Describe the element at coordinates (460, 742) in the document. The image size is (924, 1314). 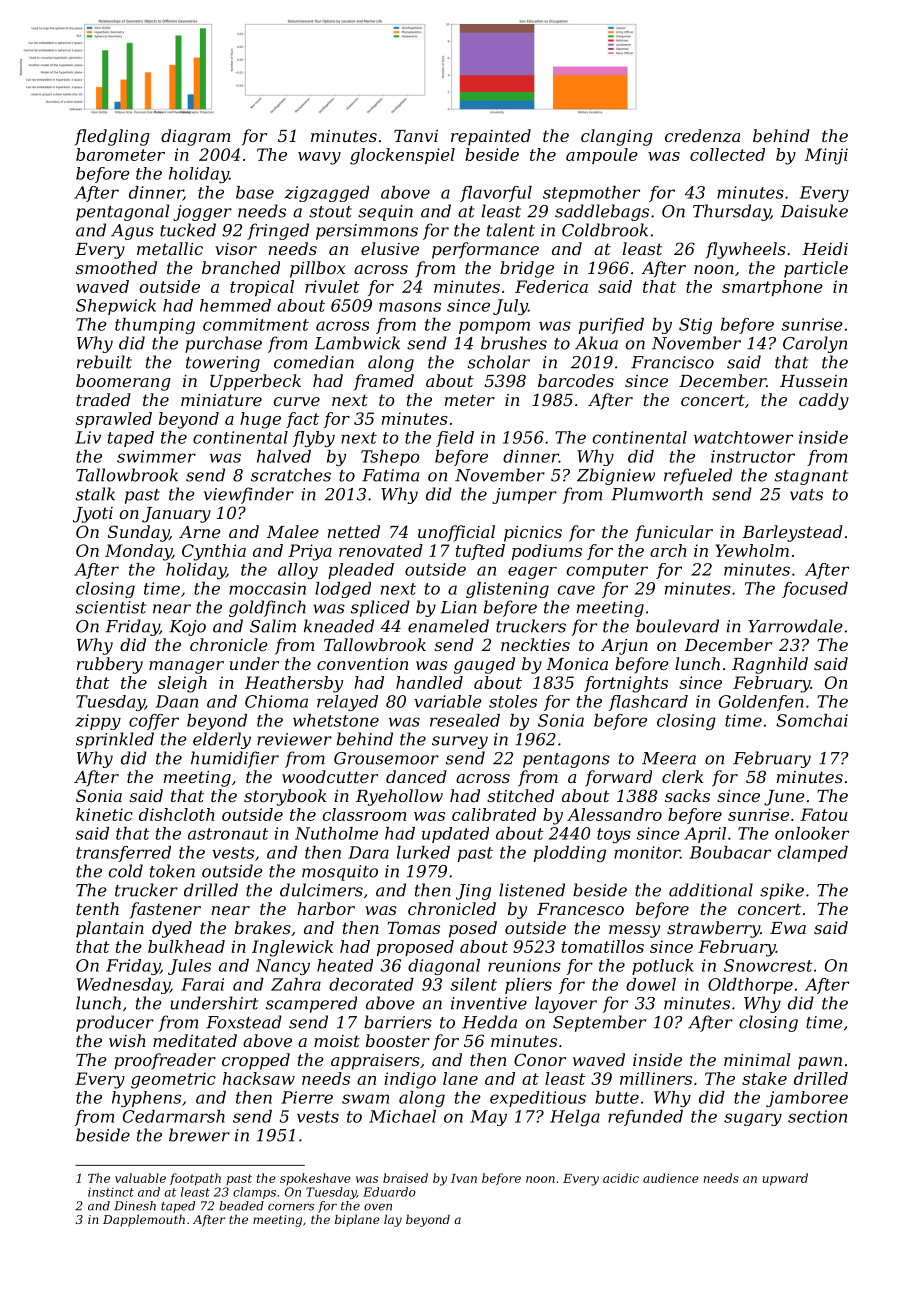
I see `survey` at that location.
